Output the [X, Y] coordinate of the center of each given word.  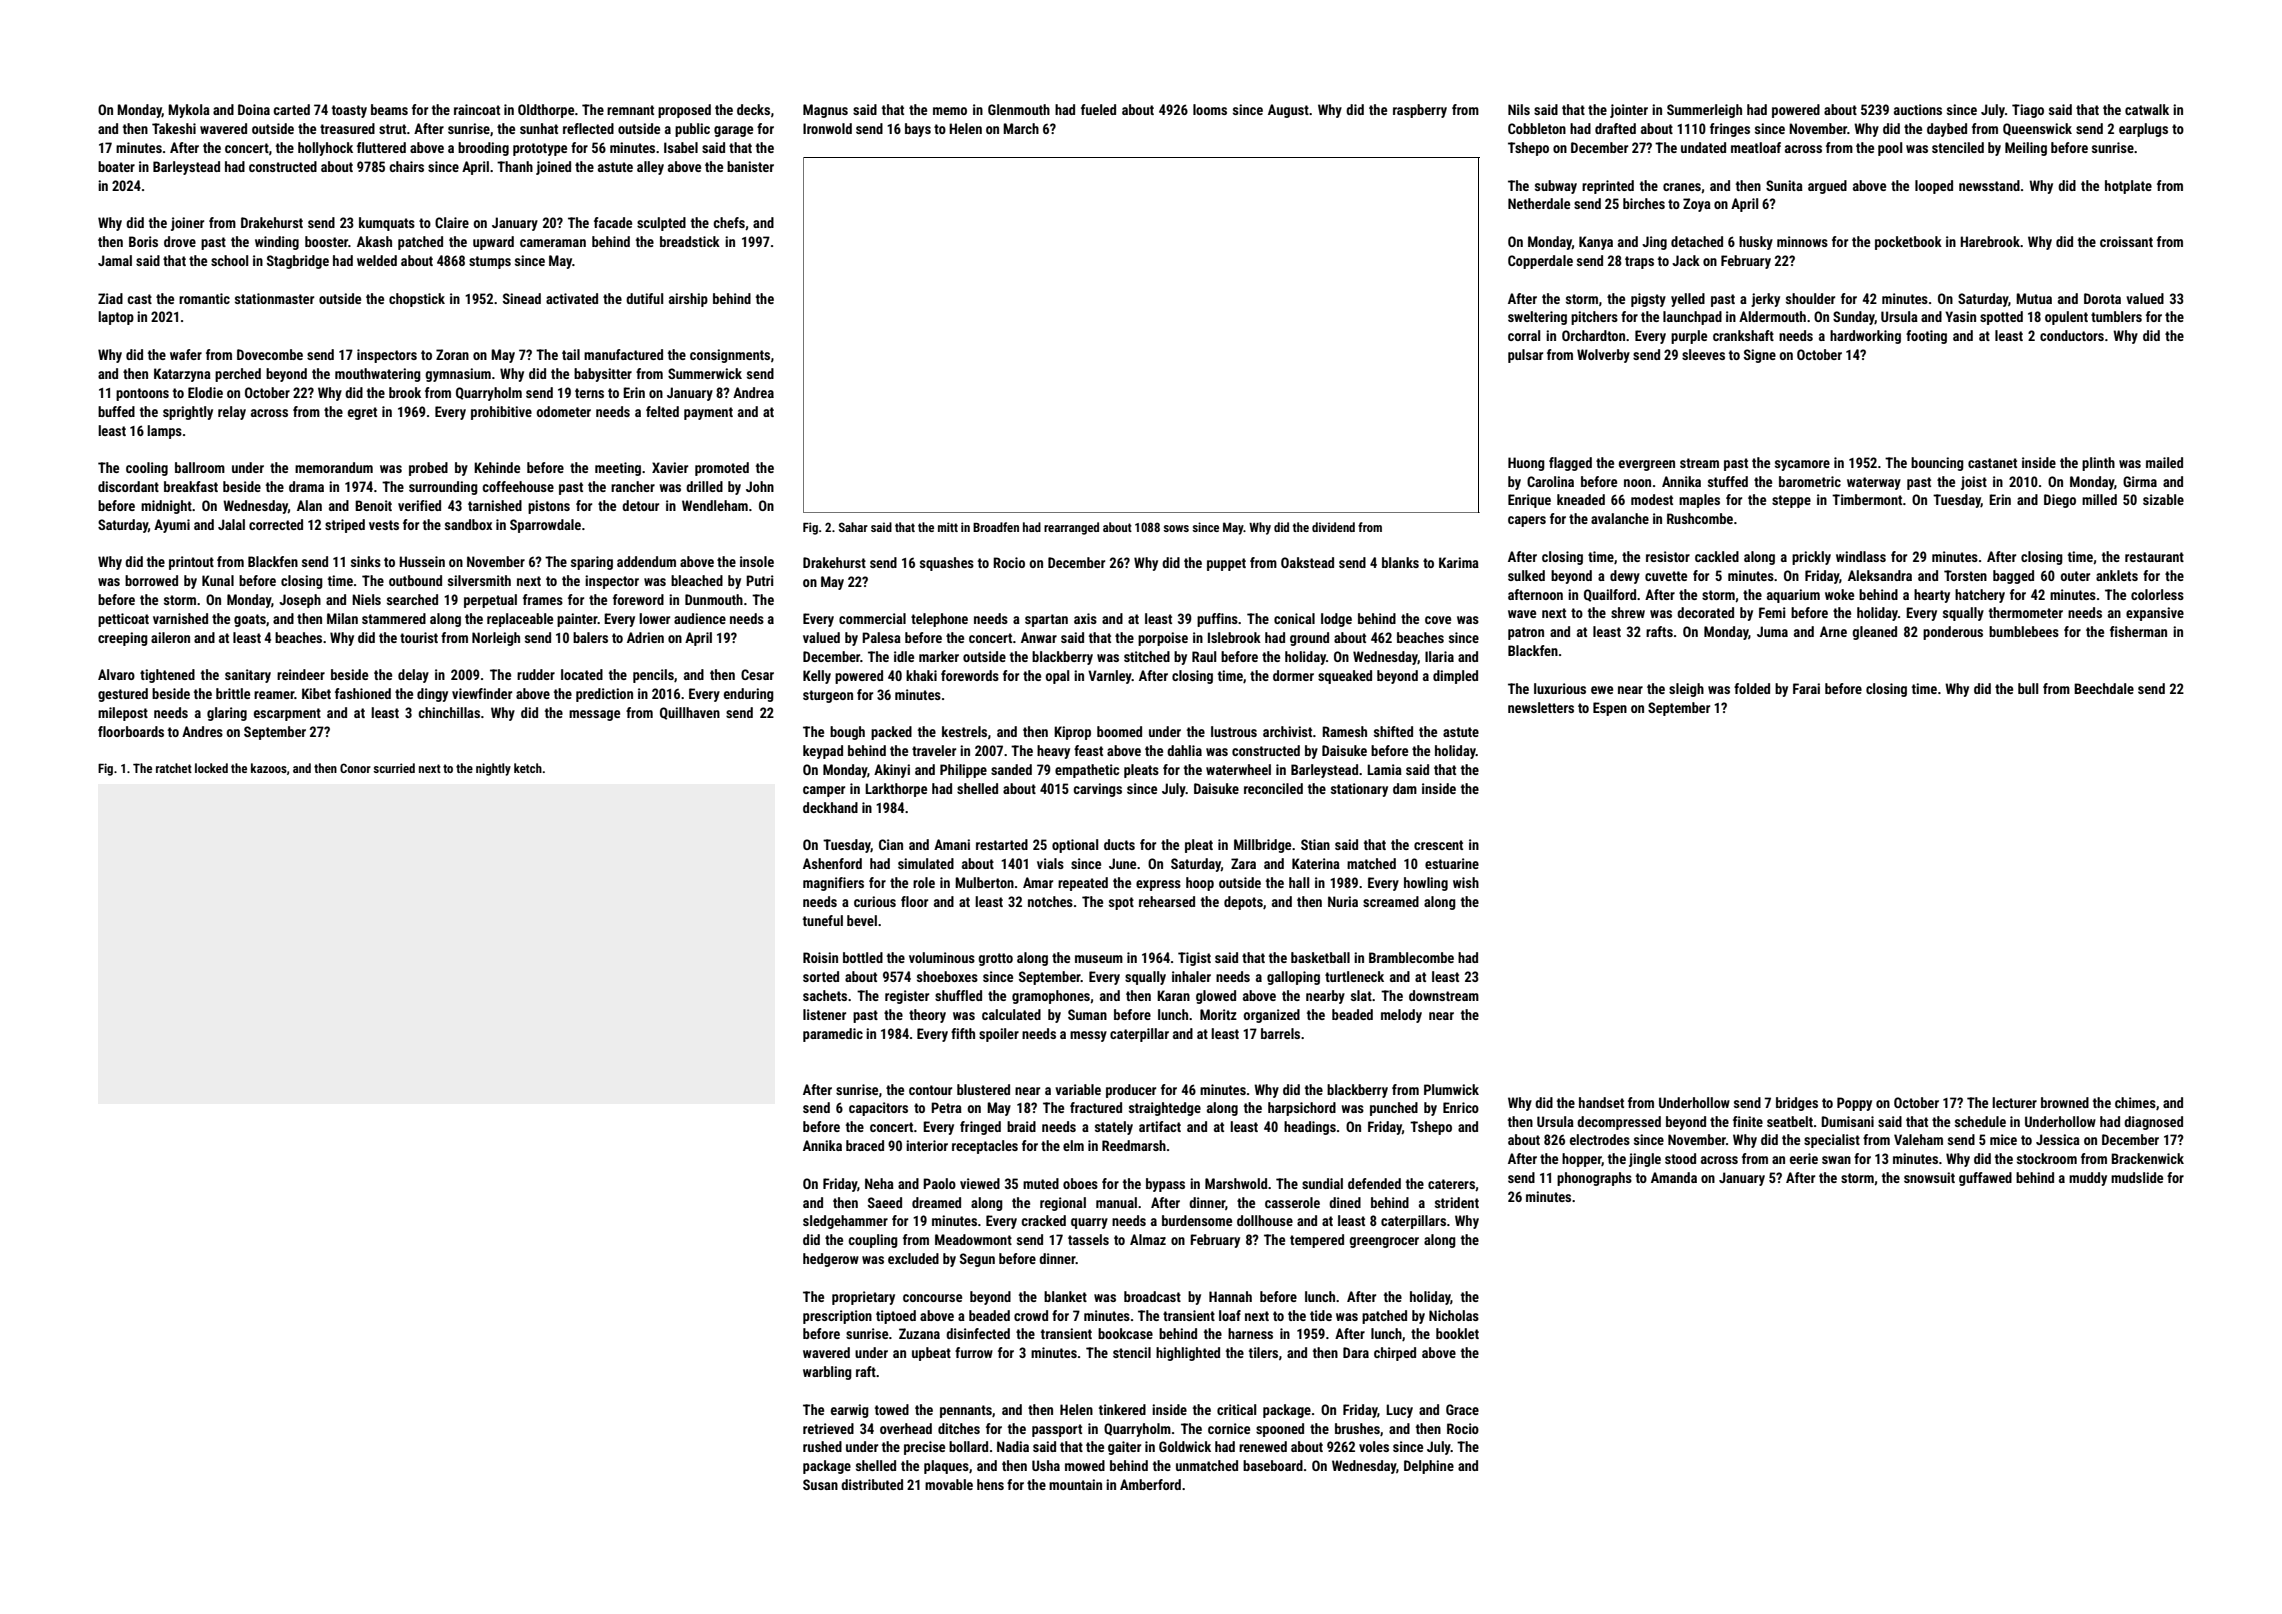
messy [1088, 1036]
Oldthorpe [546, 111]
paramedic [833, 1035]
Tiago [2028, 111]
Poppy [1854, 1104]
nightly [493, 769]
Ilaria [1439, 656]
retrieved [828, 1428]
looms [1210, 109]
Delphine [1429, 1467]
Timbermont [1867, 499]
